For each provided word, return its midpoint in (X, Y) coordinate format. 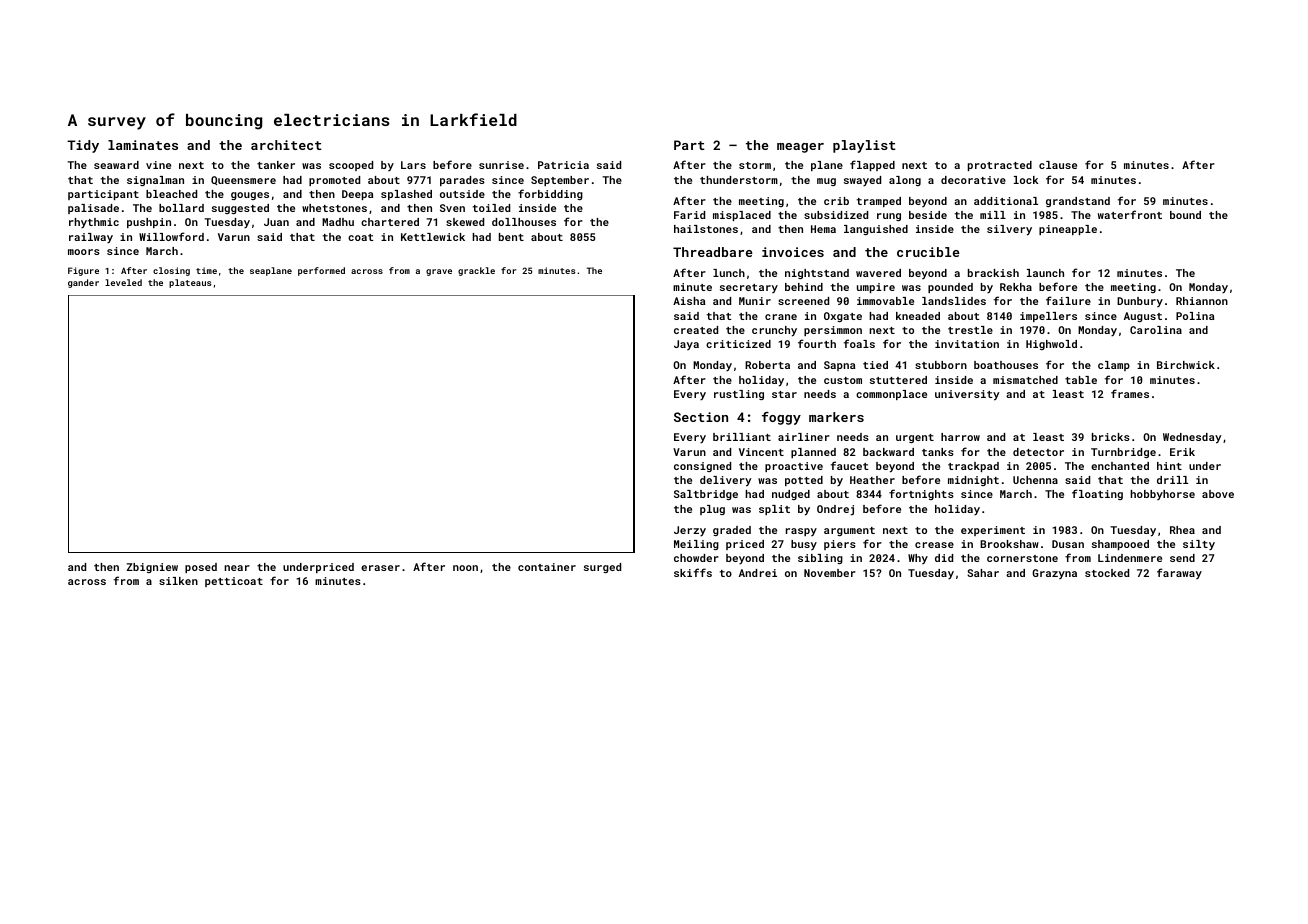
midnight (973, 481)
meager (800, 148)
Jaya (686, 345)
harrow (960, 437)
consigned (702, 467)
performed (321, 271)
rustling (739, 395)
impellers (1048, 317)
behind (804, 287)
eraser (380, 568)
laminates (143, 145)
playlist (864, 146)
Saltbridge (706, 495)
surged (602, 568)
